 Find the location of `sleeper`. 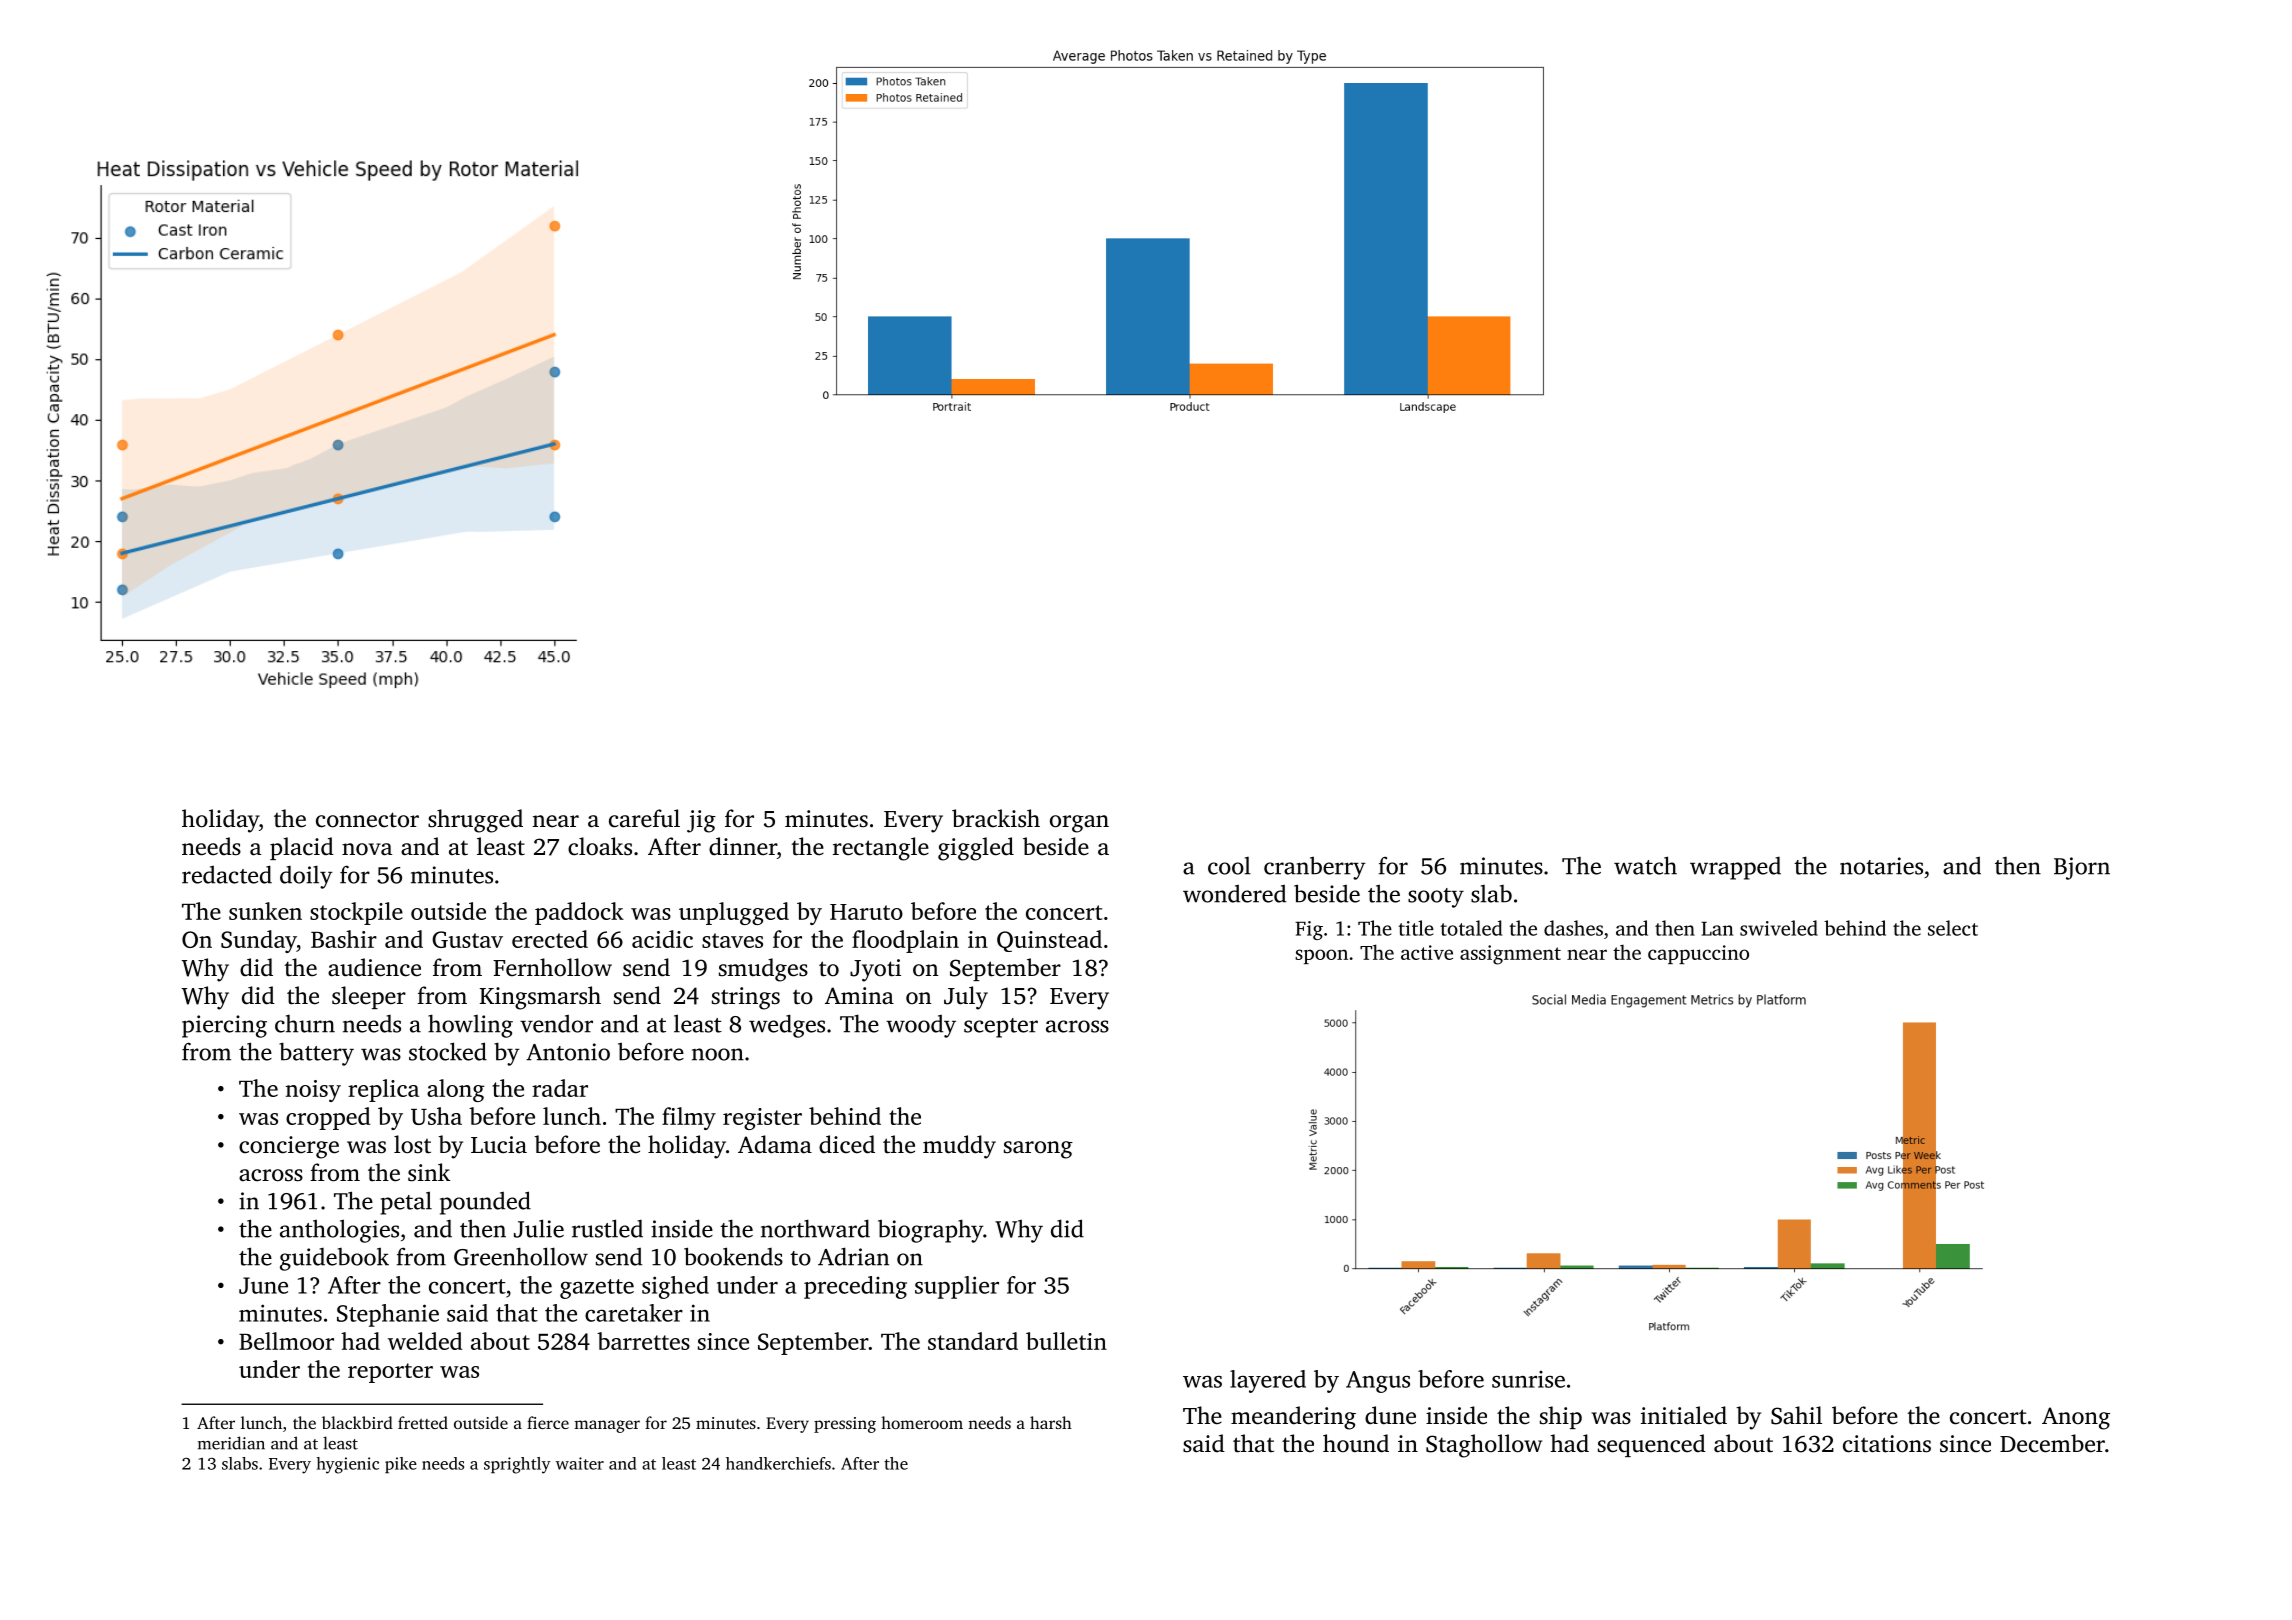

sleeper is located at coordinates (369, 997).
